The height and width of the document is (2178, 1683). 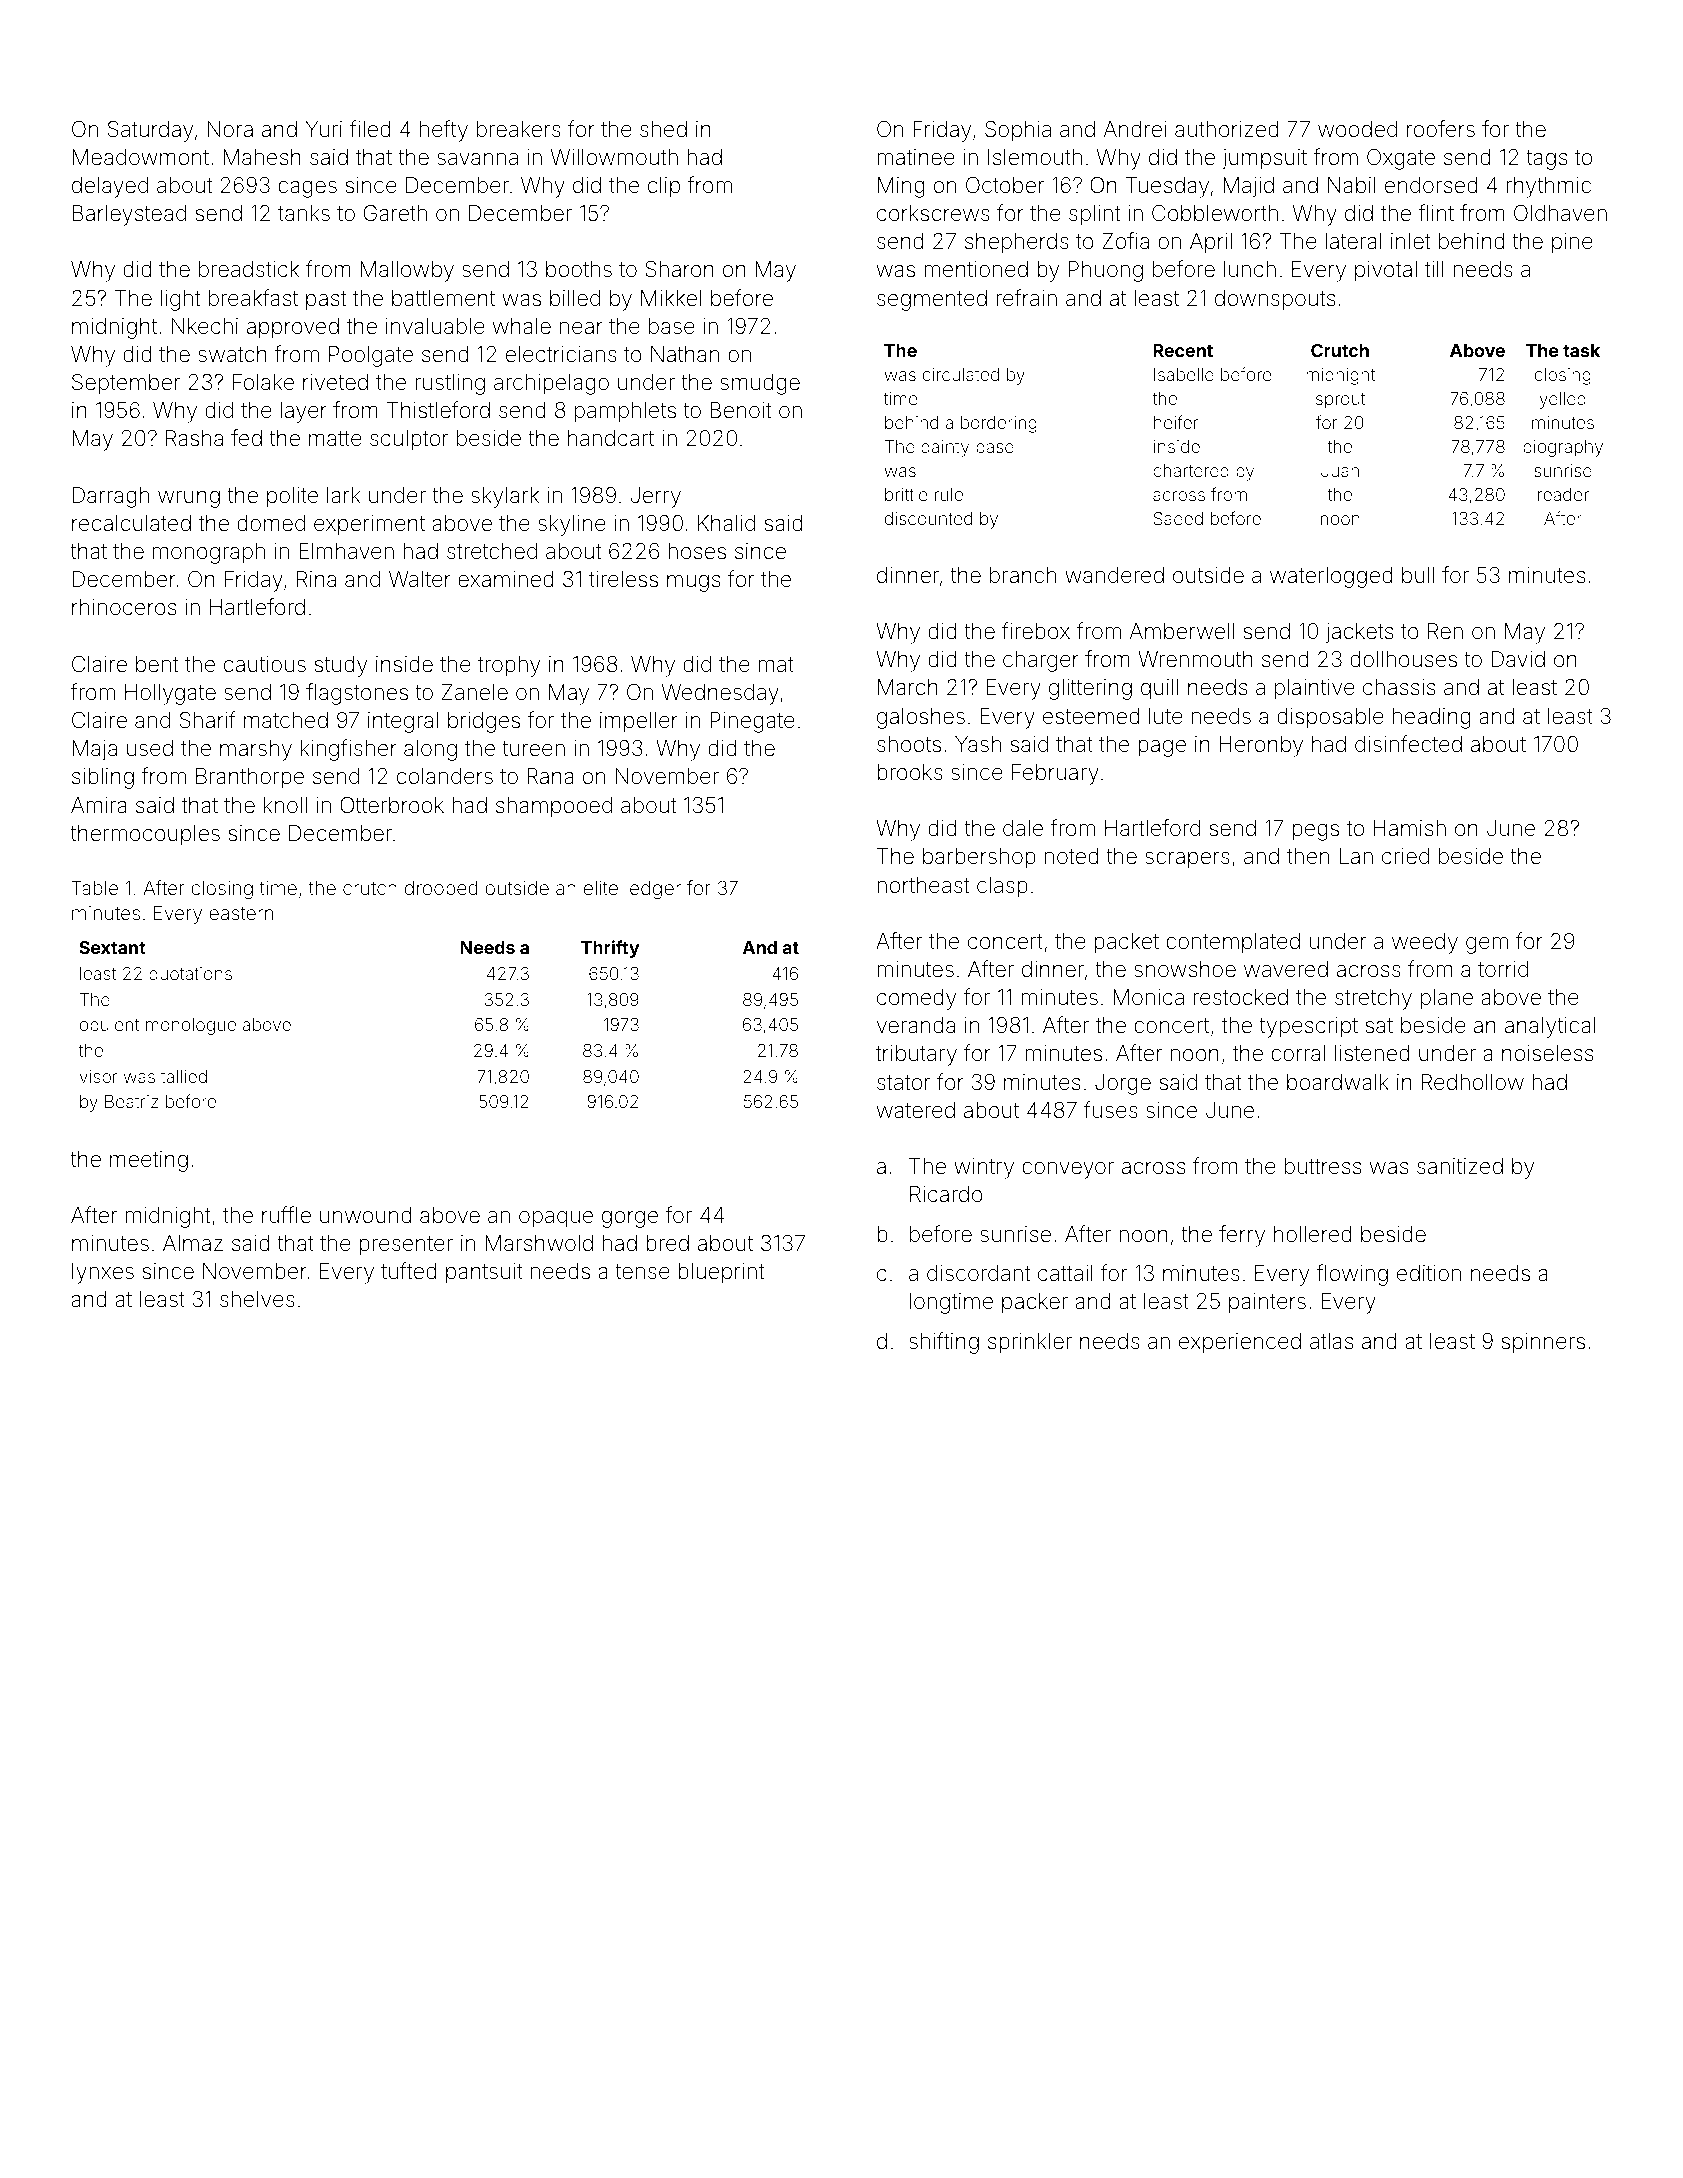 What do you see at coordinates (1323, 1166) in the document?
I see `buttress` at bounding box center [1323, 1166].
